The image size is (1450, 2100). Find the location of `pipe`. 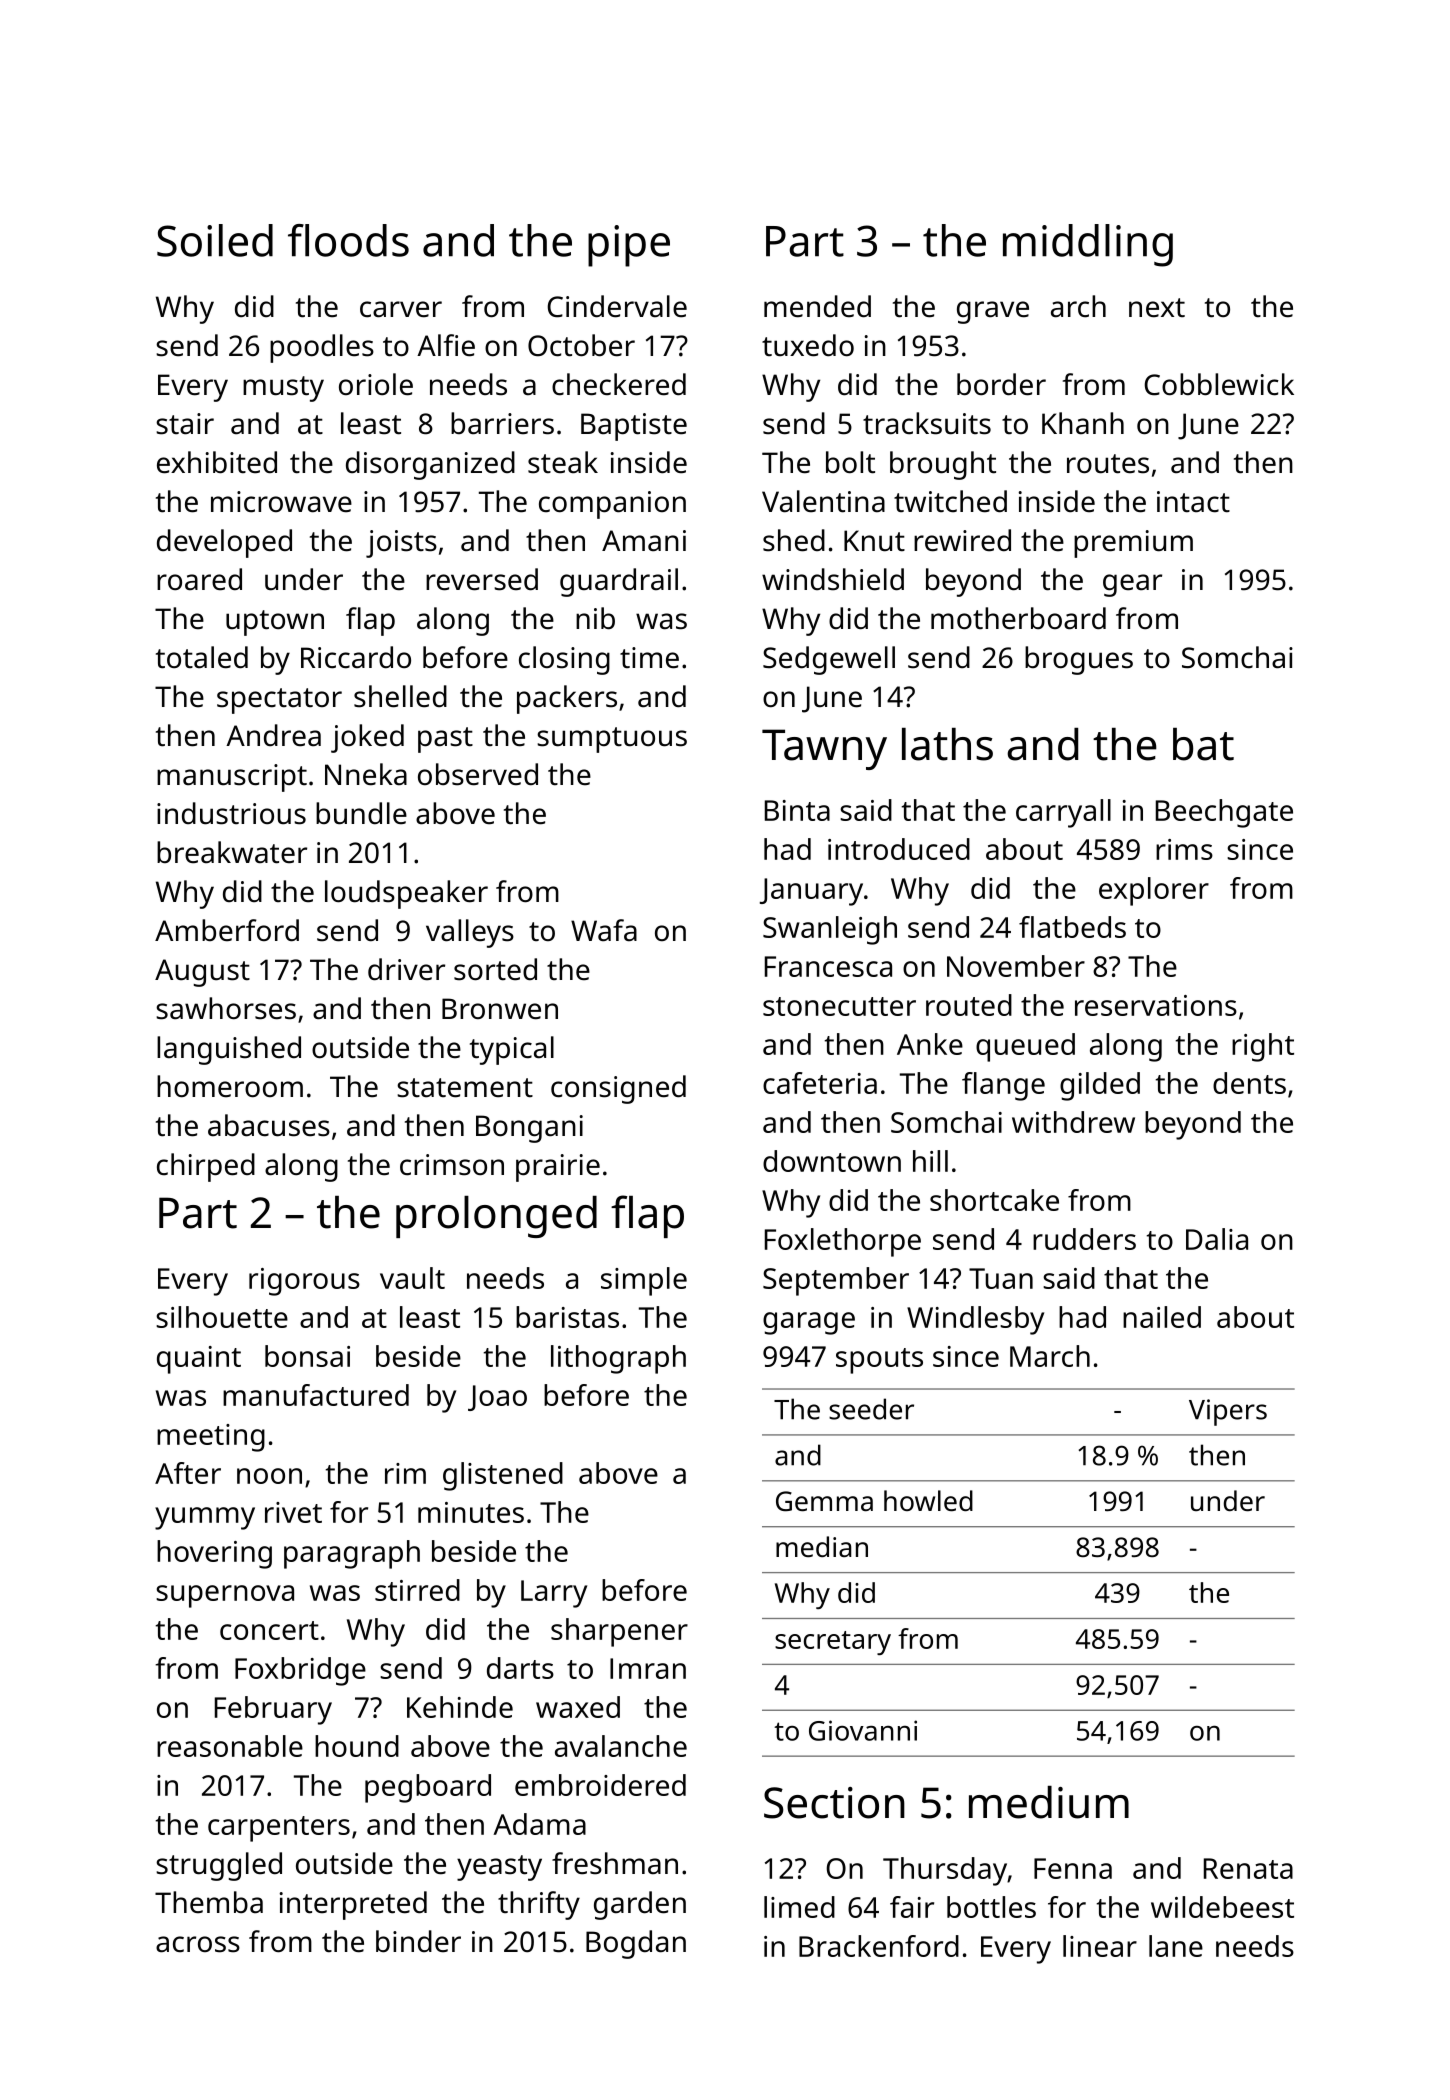

pipe is located at coordinates (629, 246).
